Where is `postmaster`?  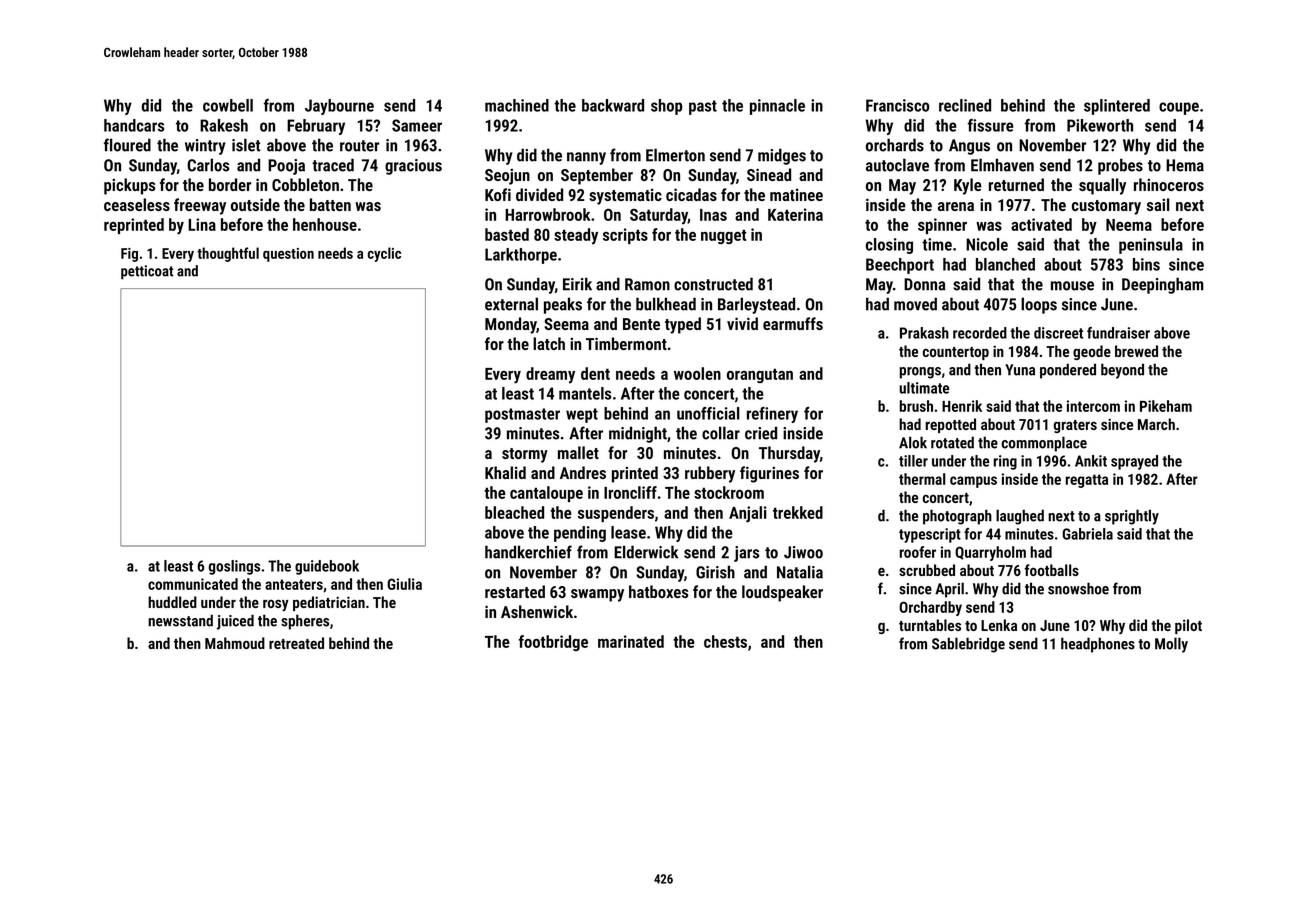
postmaster is located at coordinates (522, 415).
